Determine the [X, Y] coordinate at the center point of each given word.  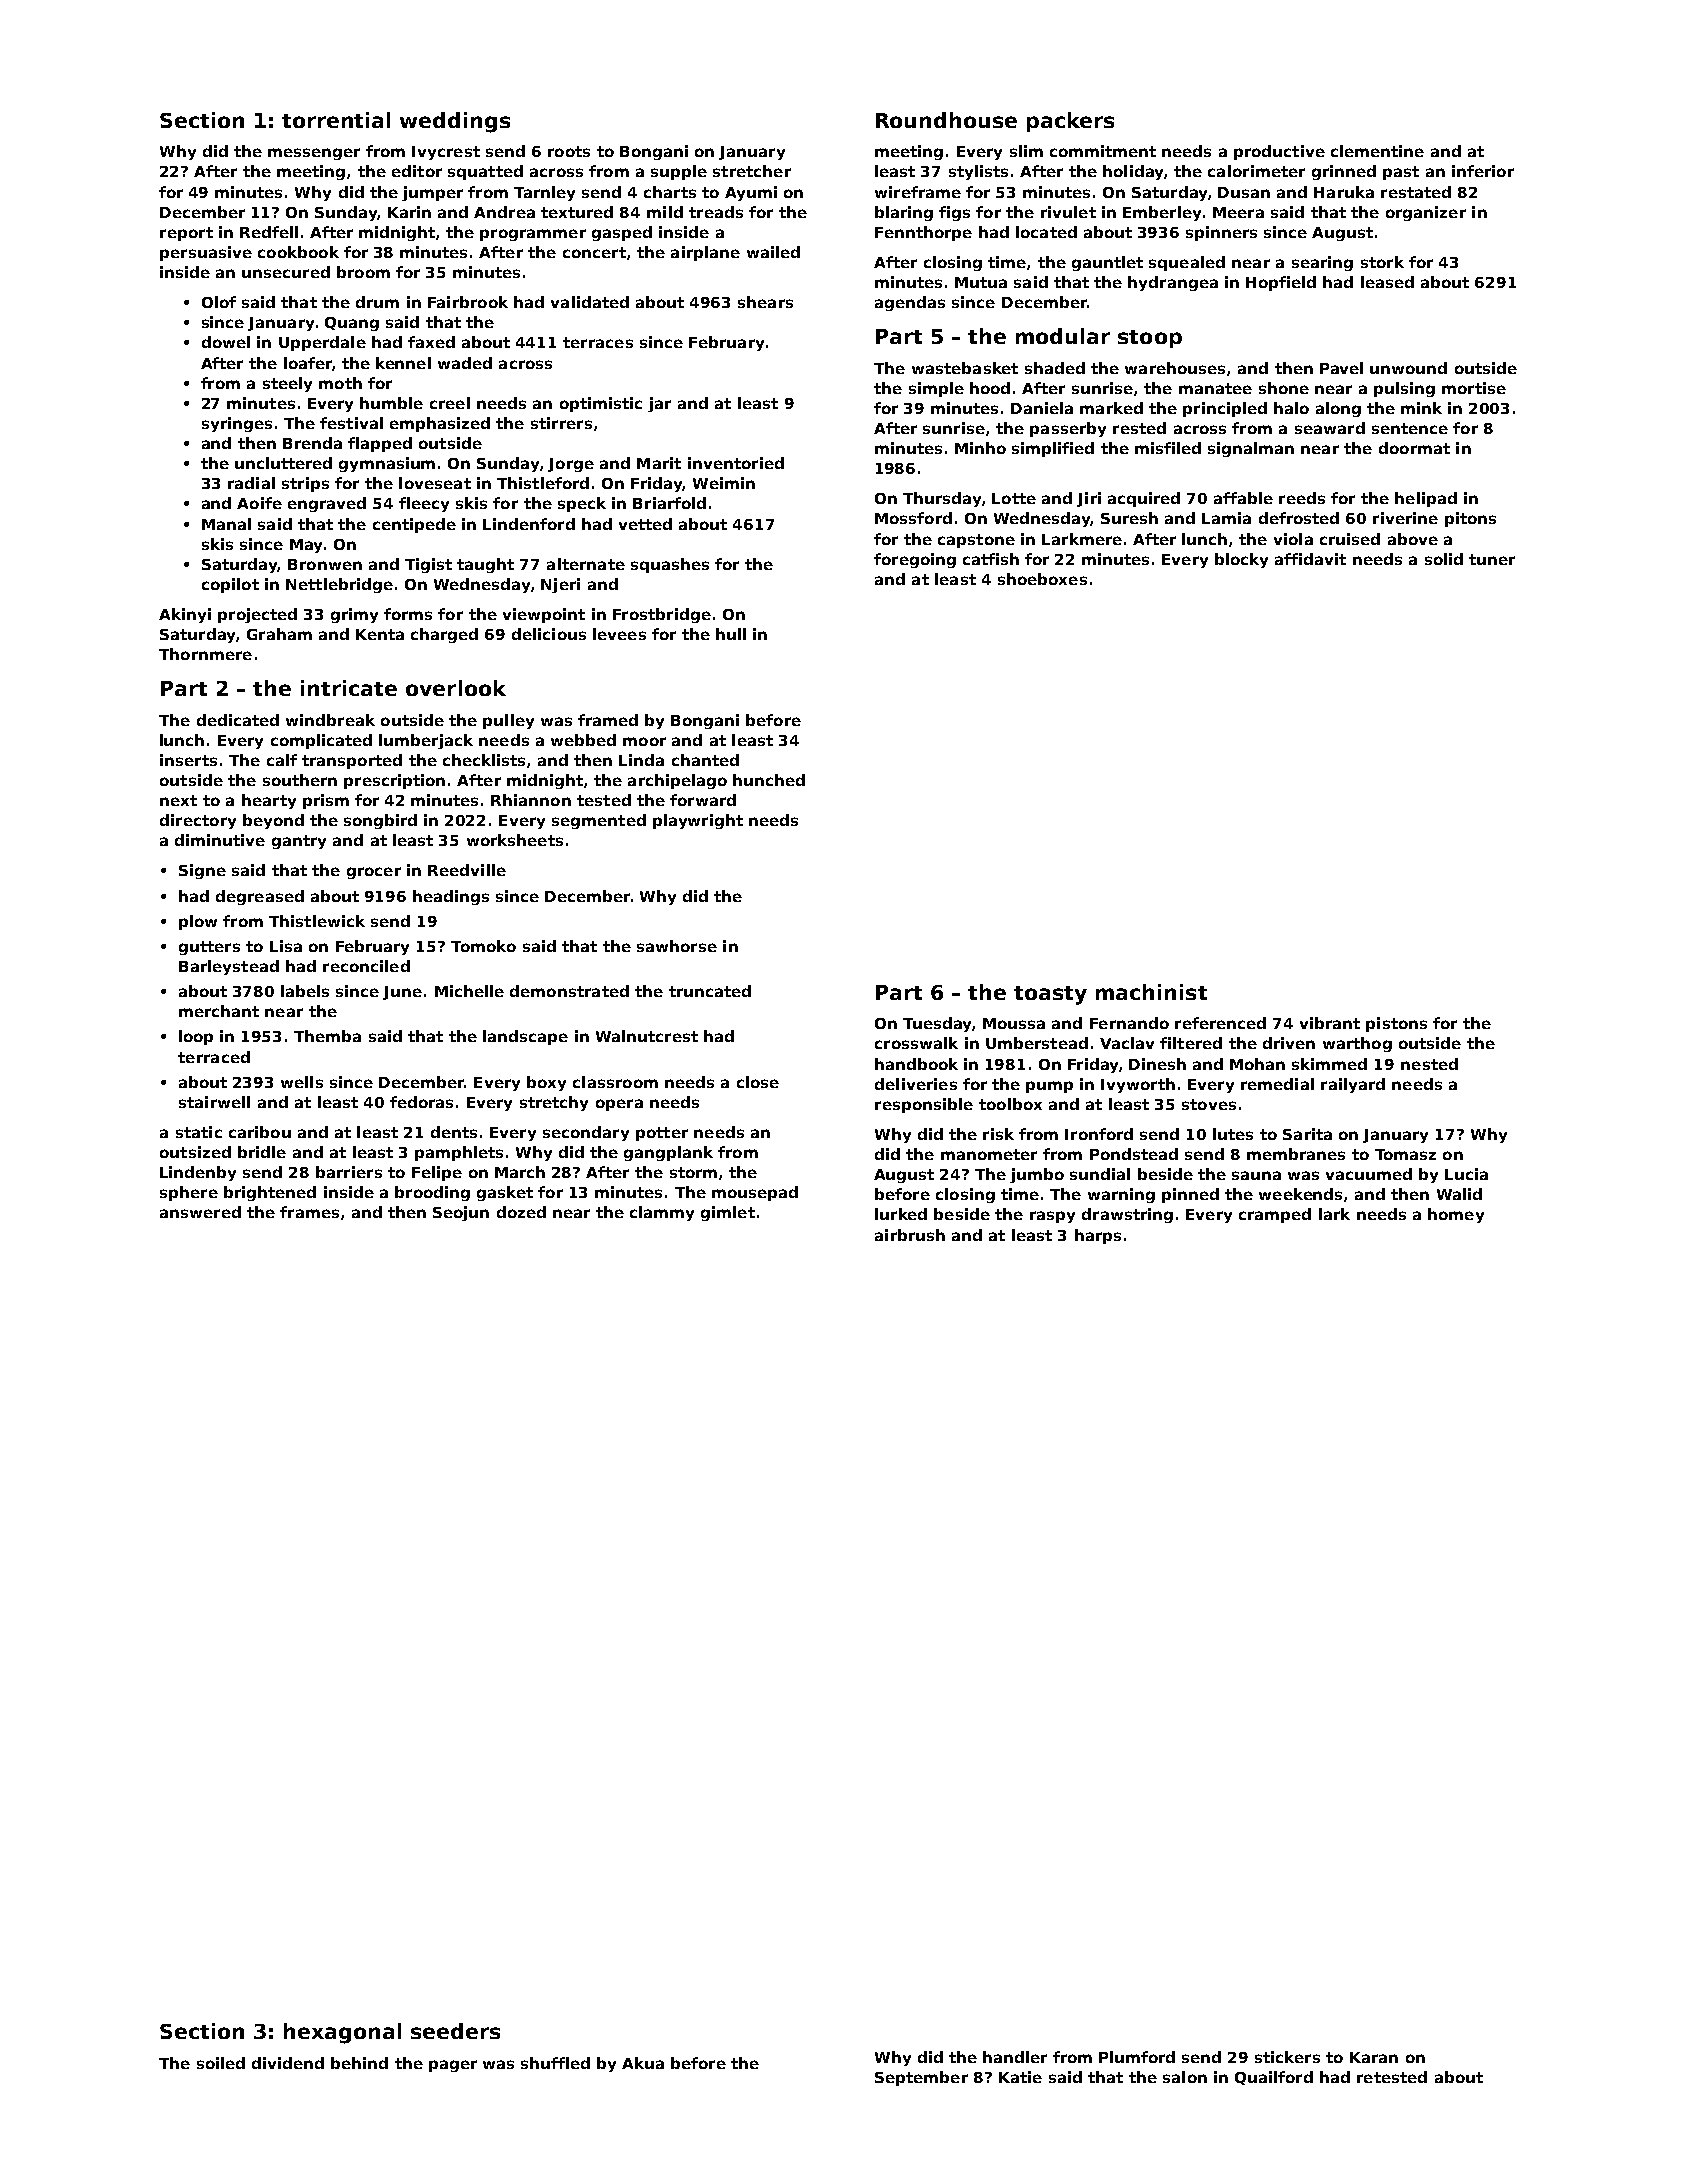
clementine [1377, 151]
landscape [525, 1037]
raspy [1052, 1217]
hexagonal [342, 2033]
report [186, 234]
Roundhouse [946, 120]
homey [1456, 1215]
